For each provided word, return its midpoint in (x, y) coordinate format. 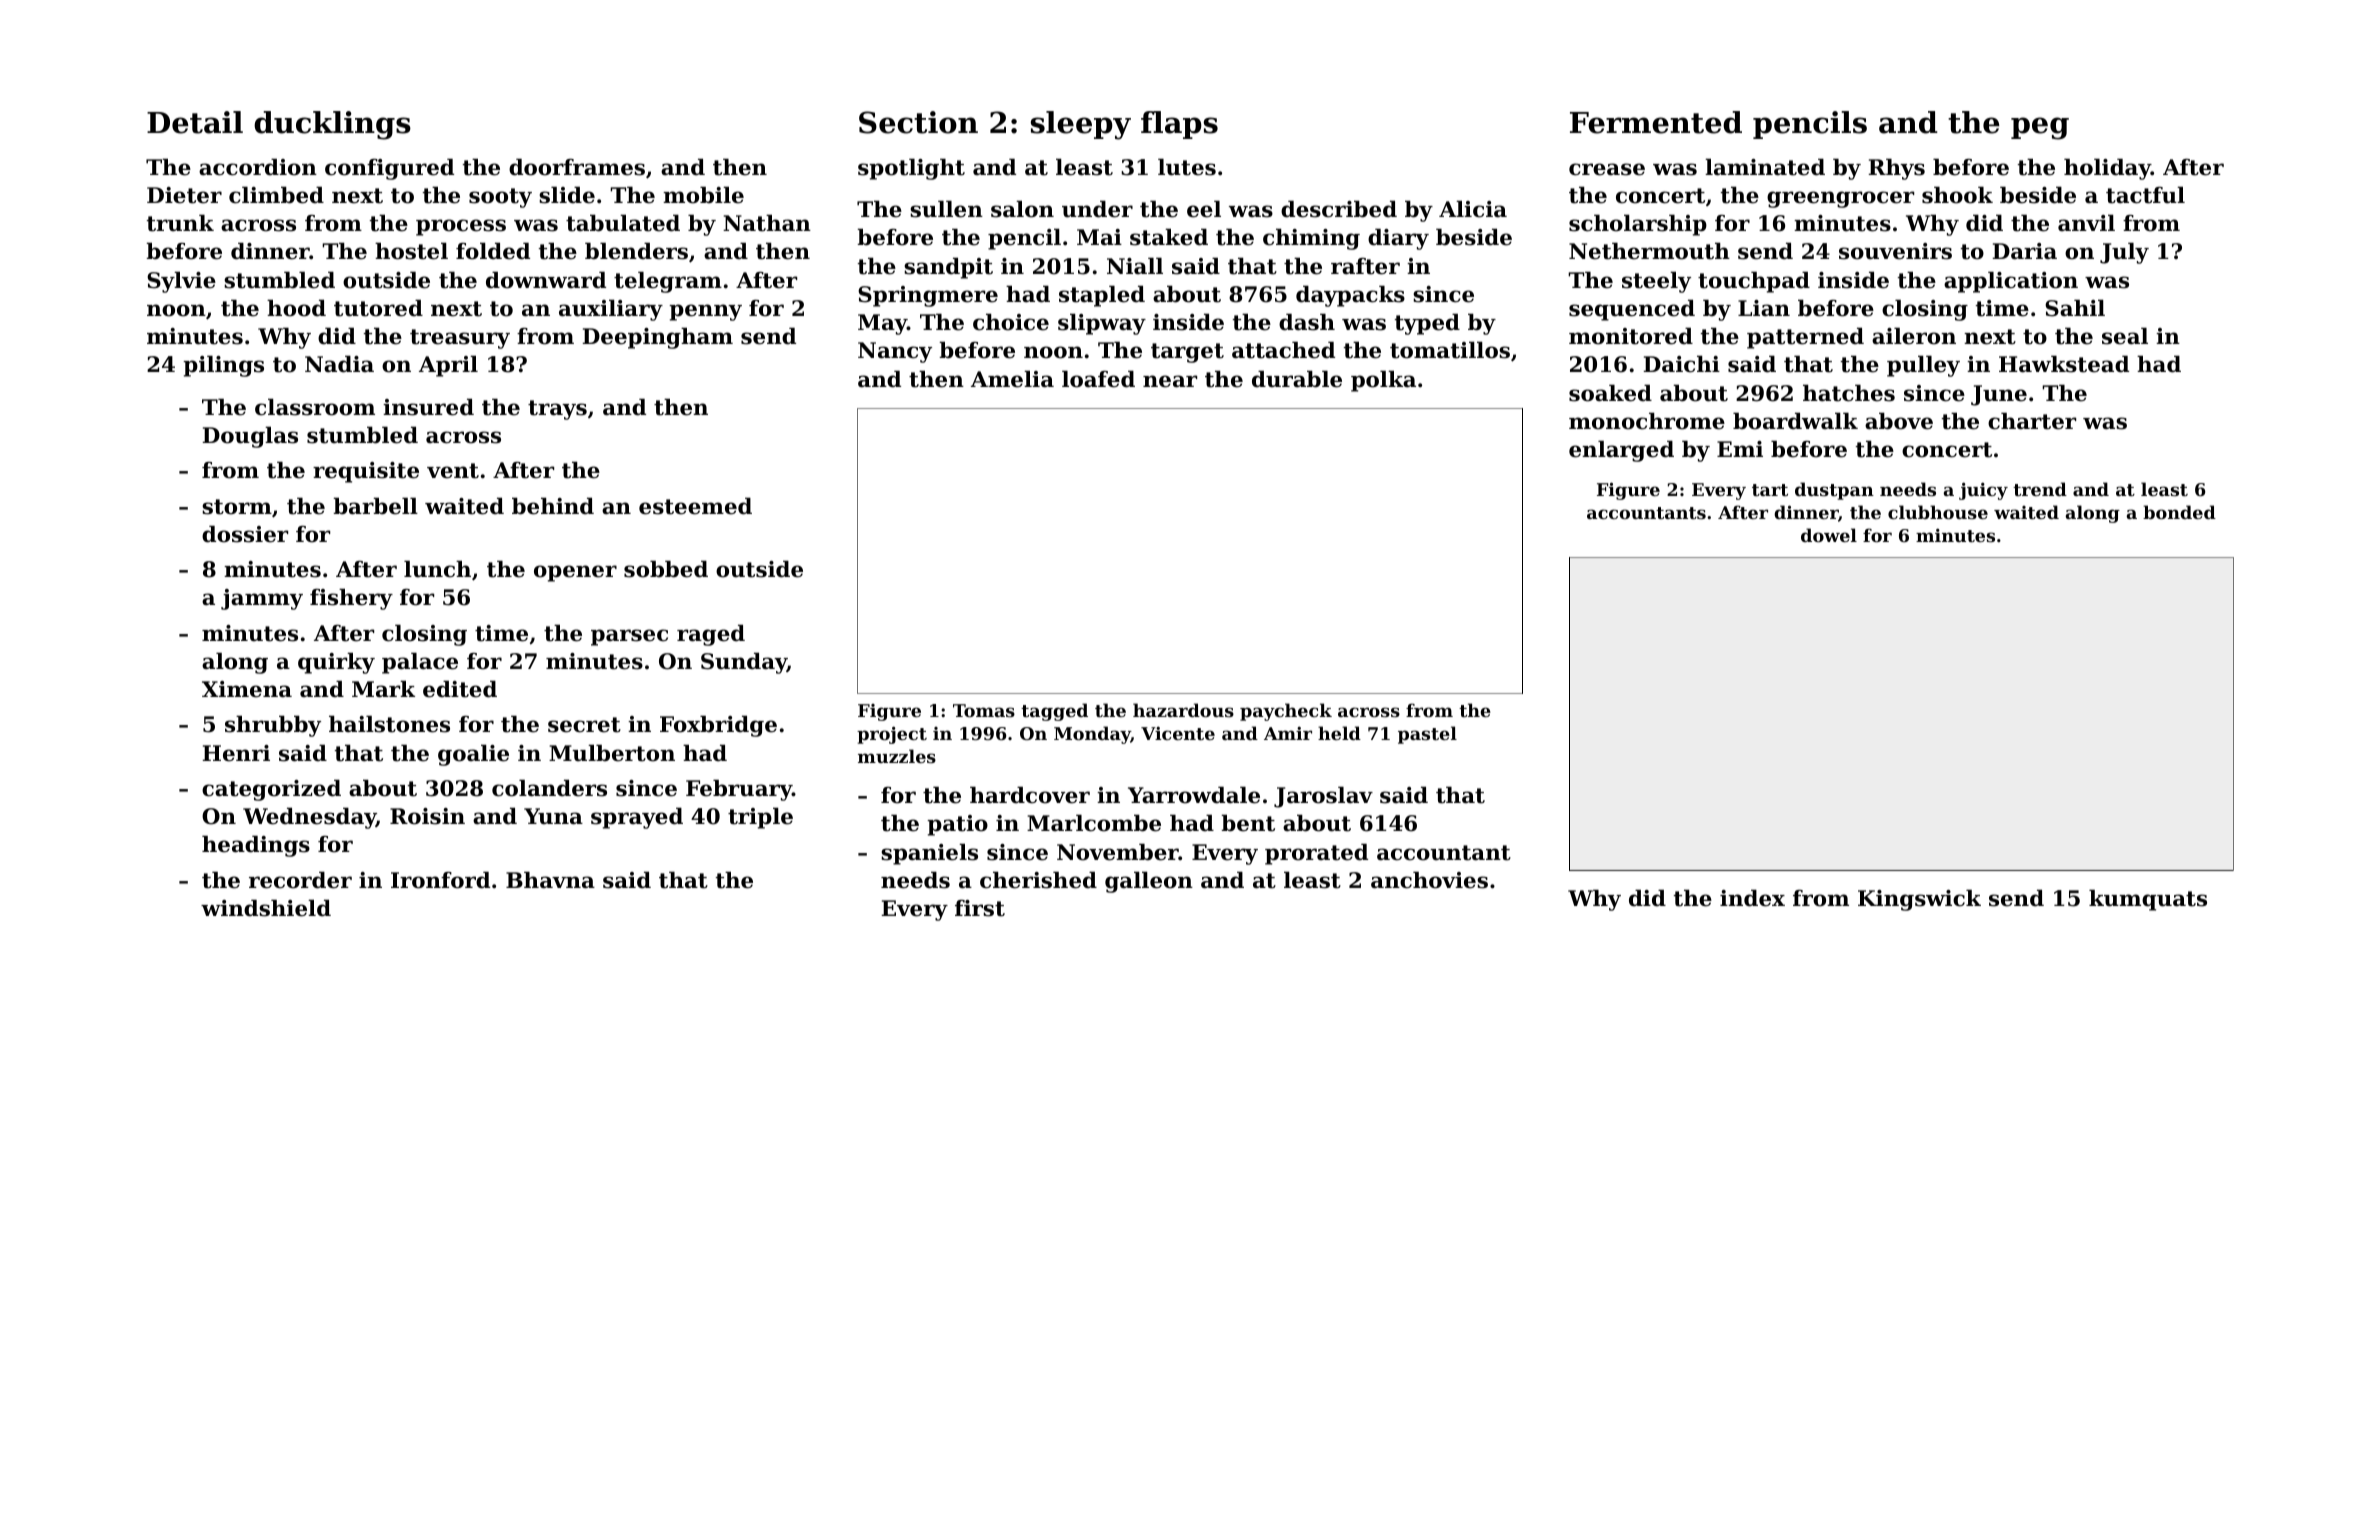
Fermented (1656, 122)
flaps (1179, 125)
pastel (1427, 735)
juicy (1983, 491)
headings (256, 846)
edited (460, 689)
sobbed (666, 569)
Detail (195, 122)
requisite (366, 472)
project (892, 735)
